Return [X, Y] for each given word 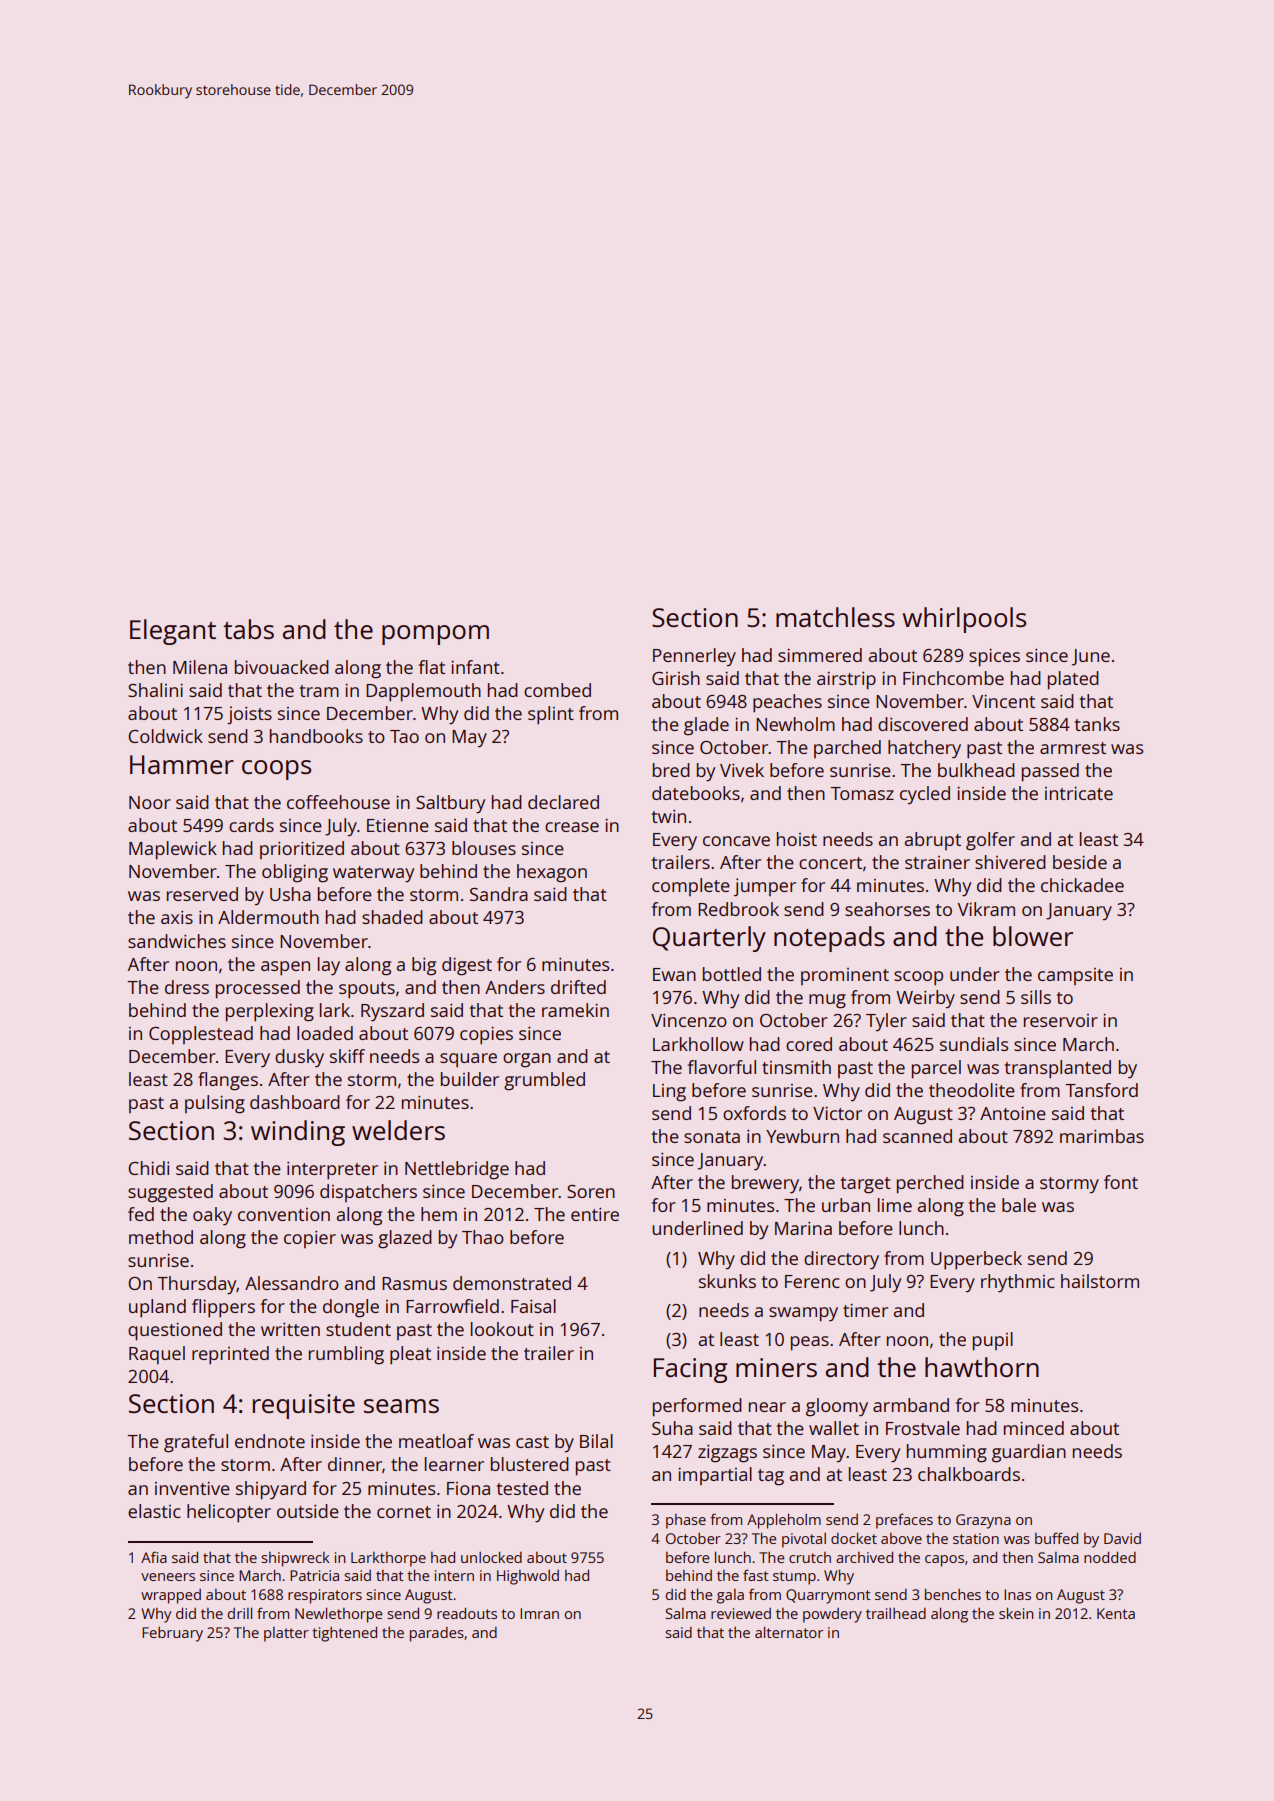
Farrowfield [452, 1306]
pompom [435, 635]
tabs [248, 629]
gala [730, 1596]
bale [1019, 1205]
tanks [1097, 724]
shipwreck [295, 1559]
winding [298, 1133]
